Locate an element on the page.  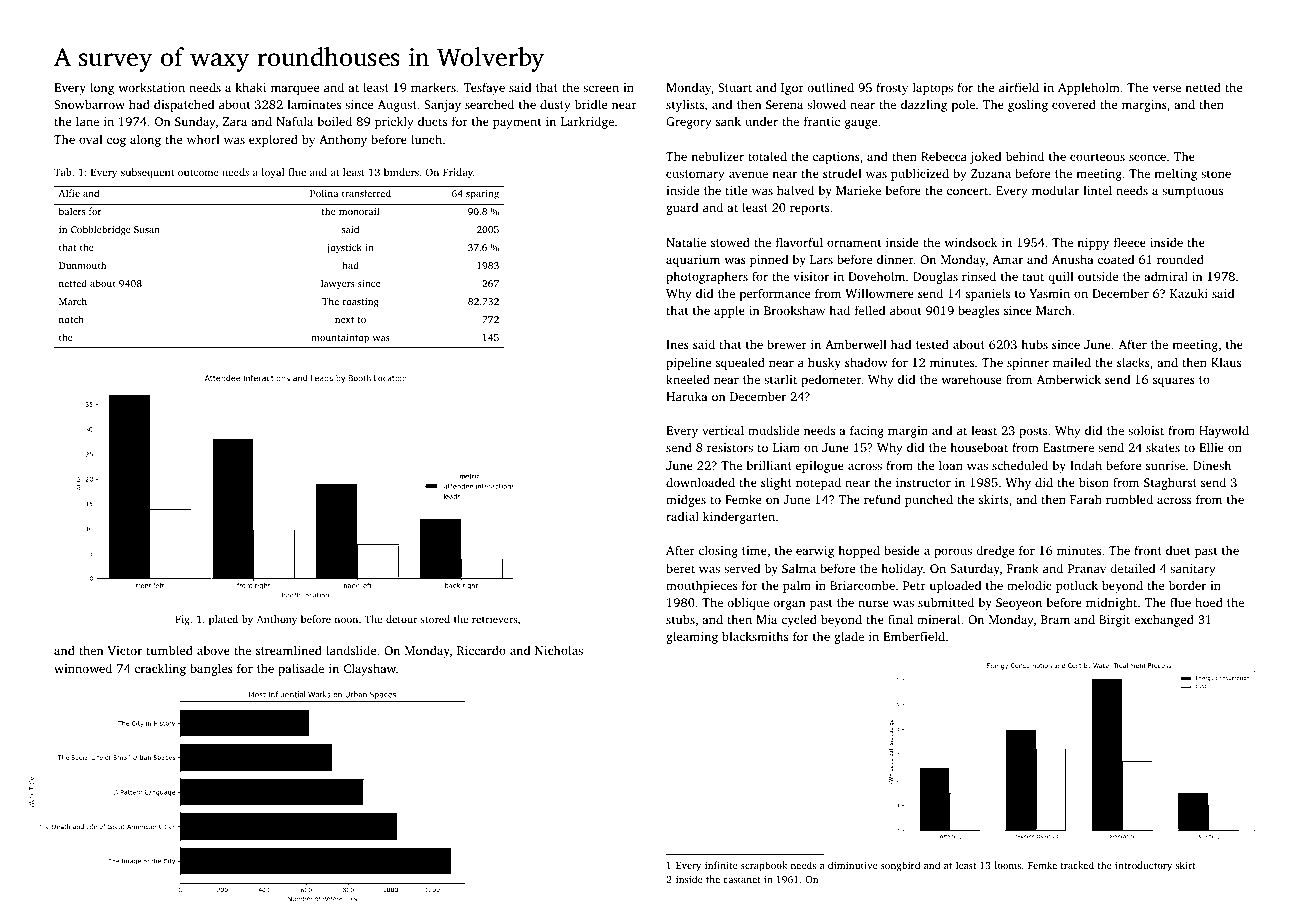
starlit is located at coordinates (780, 379).
